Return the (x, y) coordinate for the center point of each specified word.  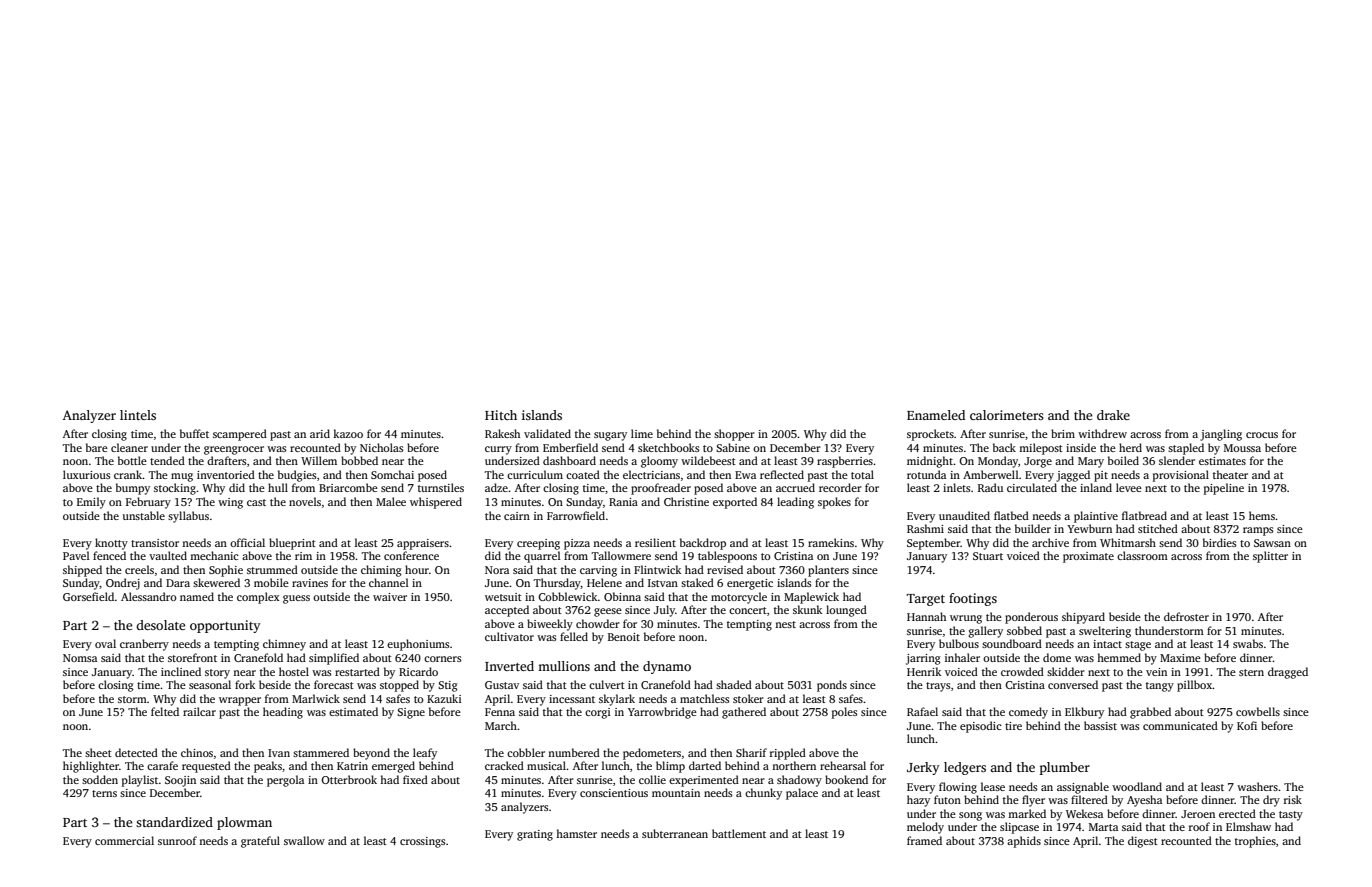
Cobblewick (568, 596)
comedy (1028, 713)
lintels (138, 415)
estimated (353, 711)
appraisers (423, 544)
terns (104, 793)
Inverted (509, 666)
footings (973, 599)
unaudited (964, 515)
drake (1113, 415)
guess (296, 599)
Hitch (501, 415)
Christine (686, 501)
